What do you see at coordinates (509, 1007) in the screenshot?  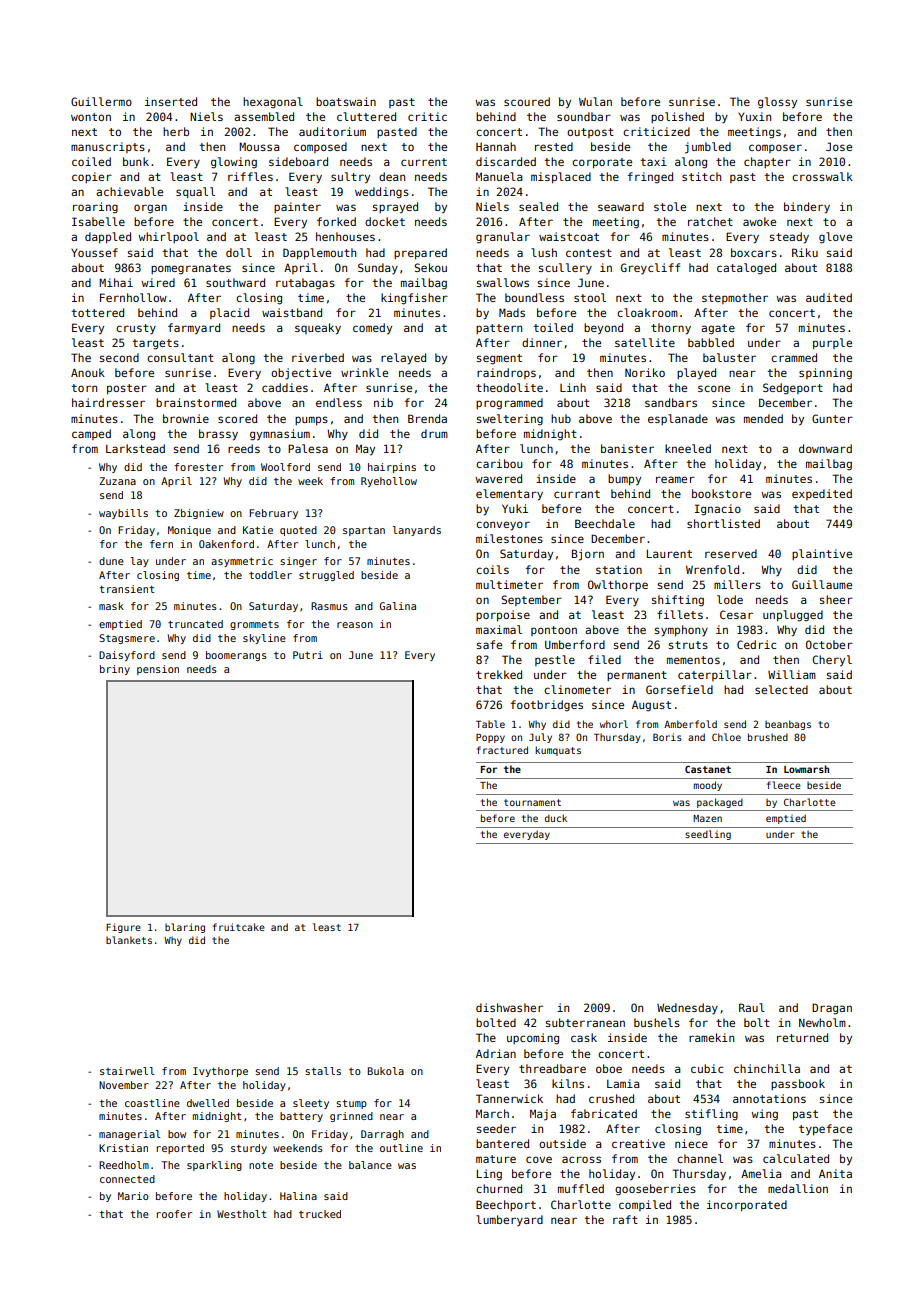 I see `dishwasher` at bounding box center [509, 1007].
